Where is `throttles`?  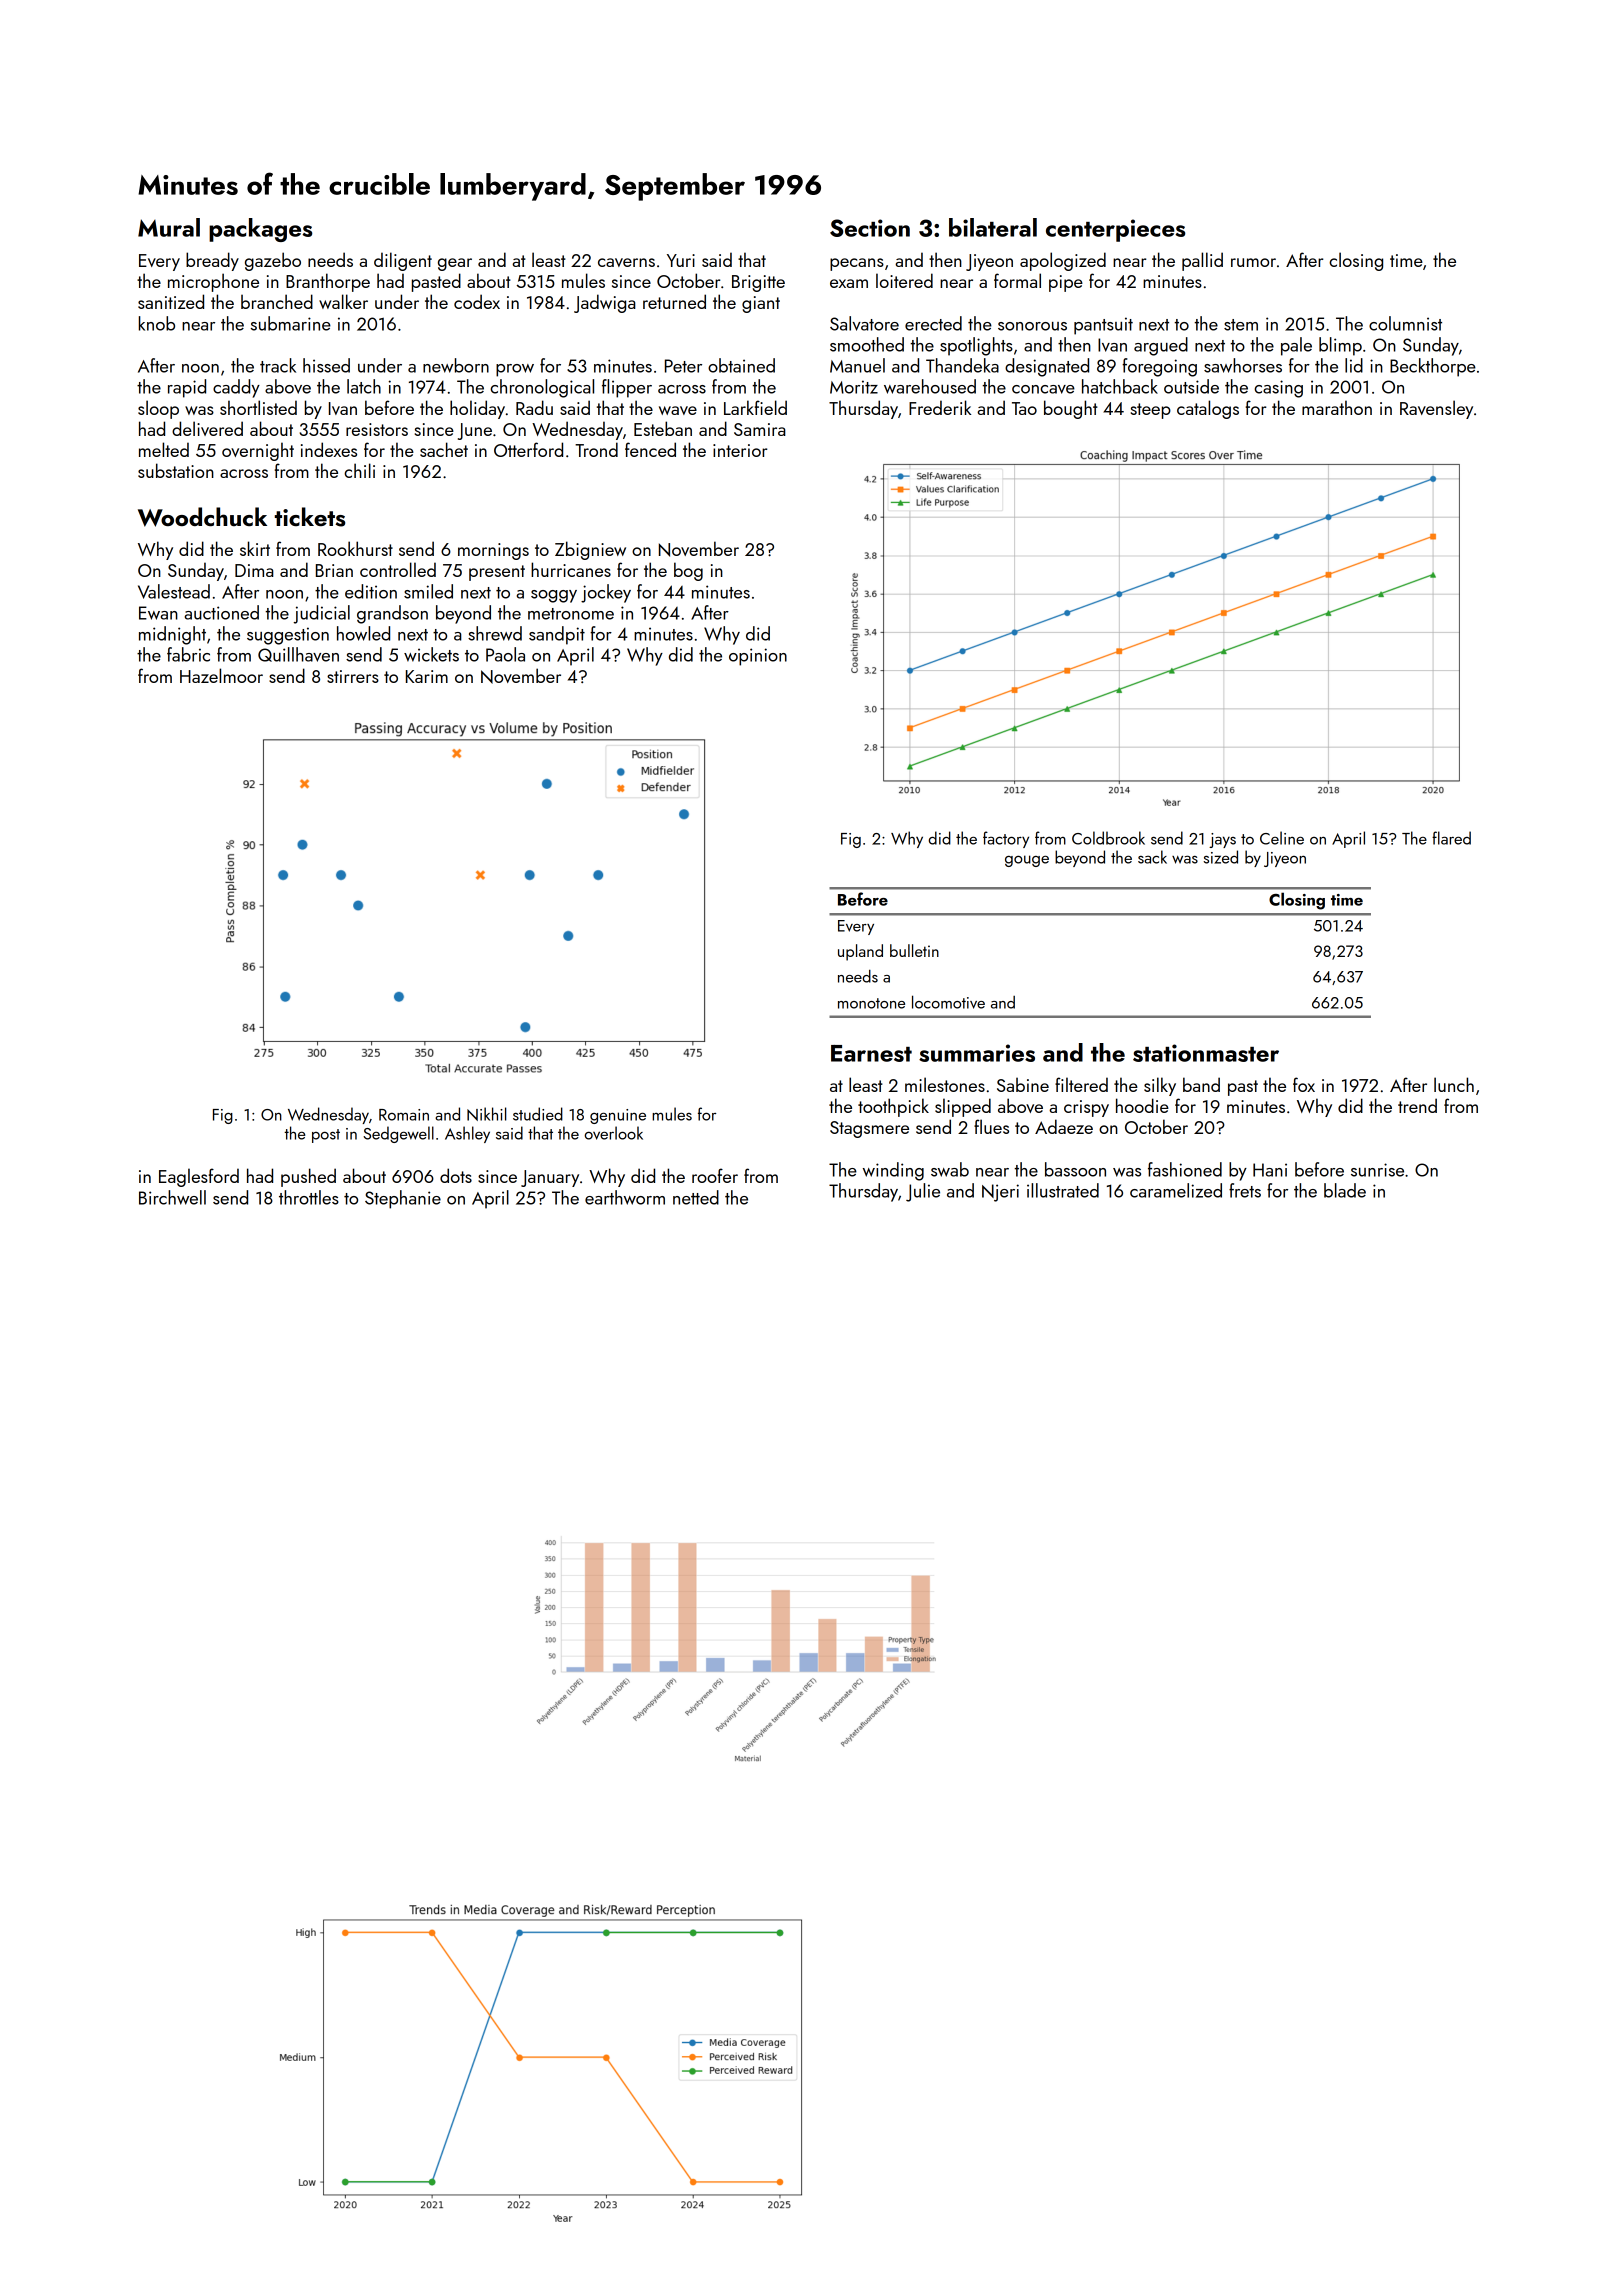 throttles is located at coordinates (309, 1197).
